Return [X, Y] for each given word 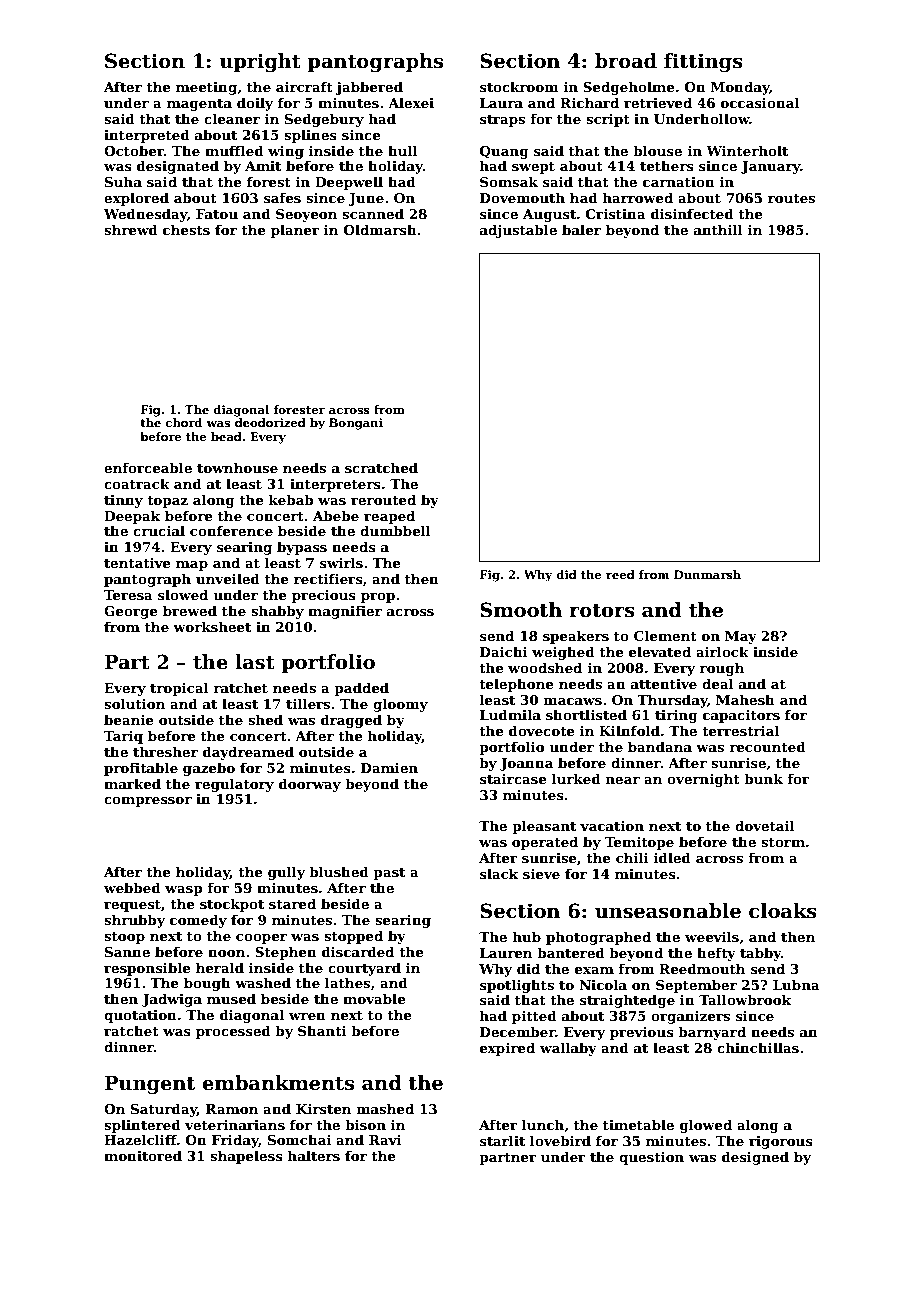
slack [499, 873]
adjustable [518, 231]
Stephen [286, 953]
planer [295, 231]
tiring [676, 716]
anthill [718, 229]
